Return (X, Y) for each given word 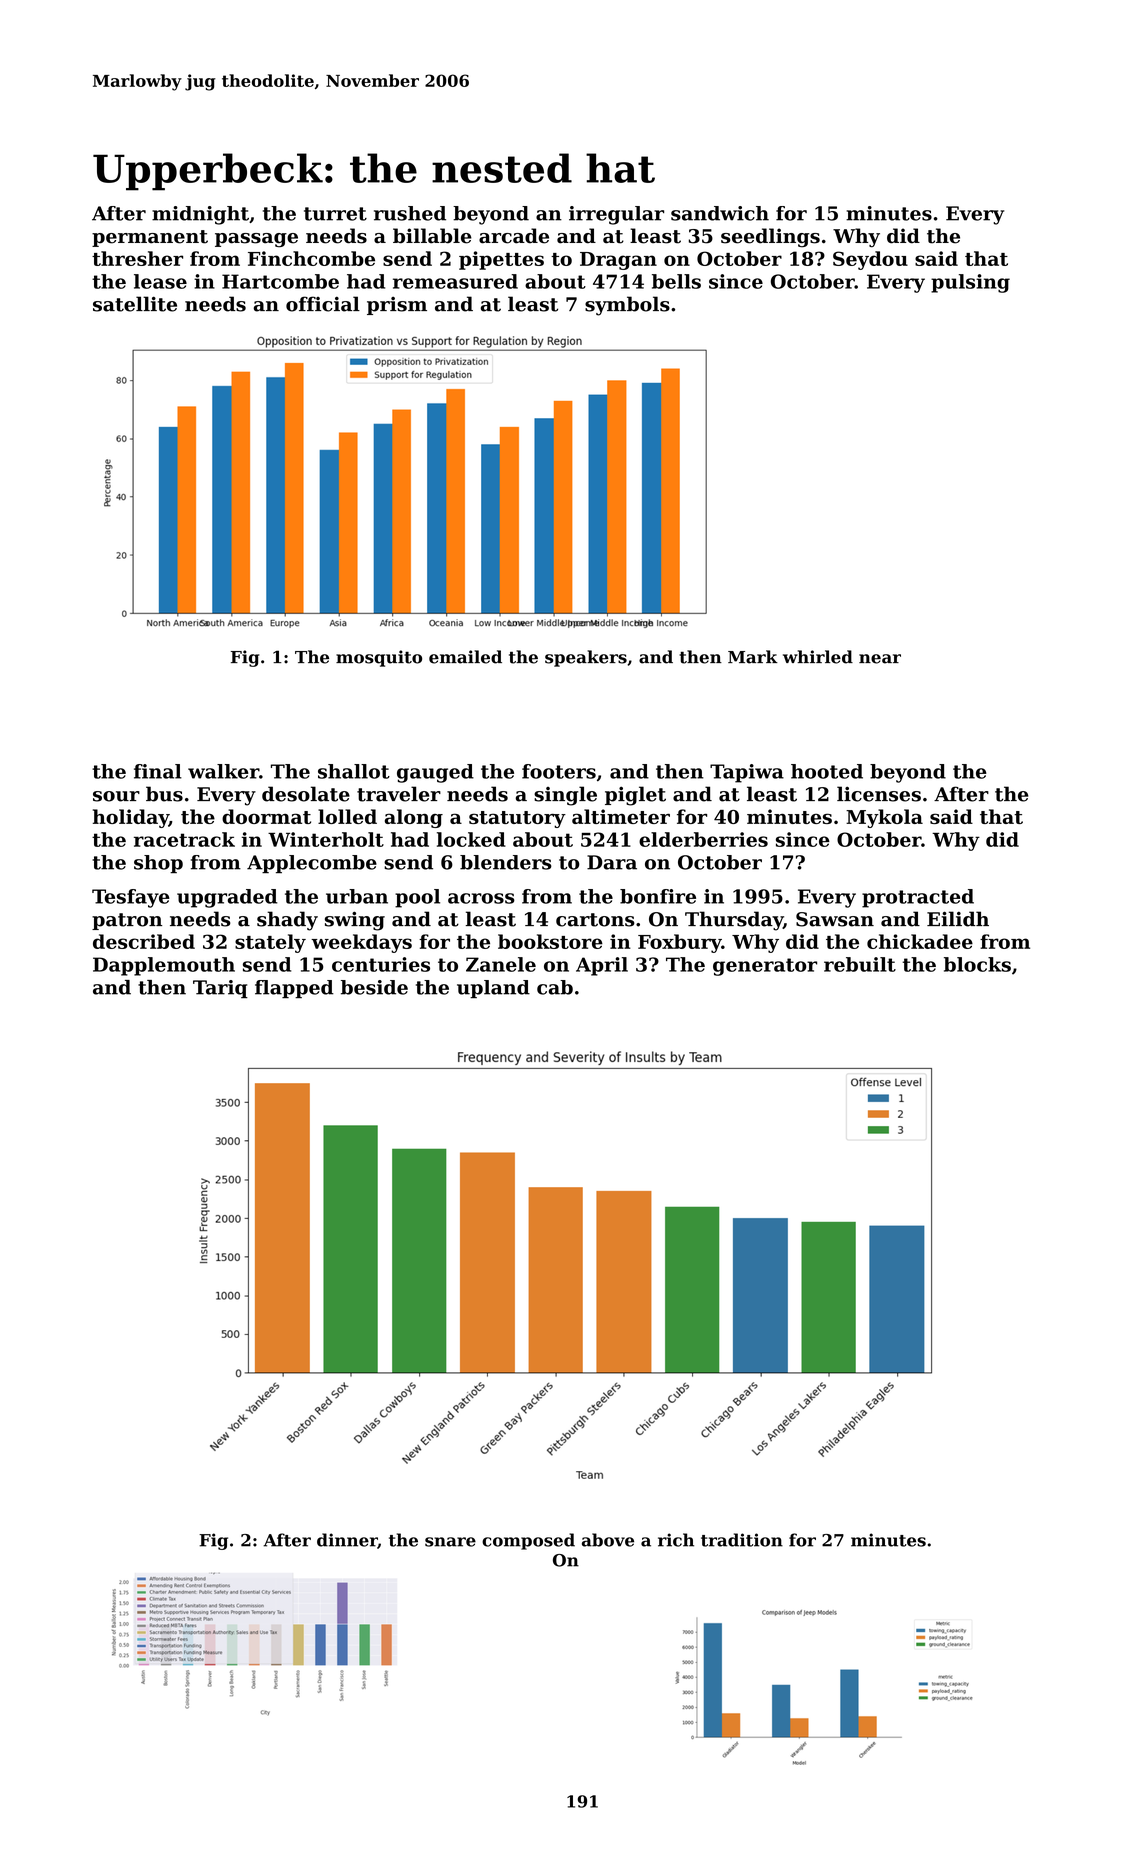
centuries (381, 964)
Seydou (870, 260)
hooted (827, 771)
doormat (266, 816)
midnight (200, 215)
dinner (347, 1541)
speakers (586, 658)
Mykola (884, 818)
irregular (616, 215)
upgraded (227, 898)
